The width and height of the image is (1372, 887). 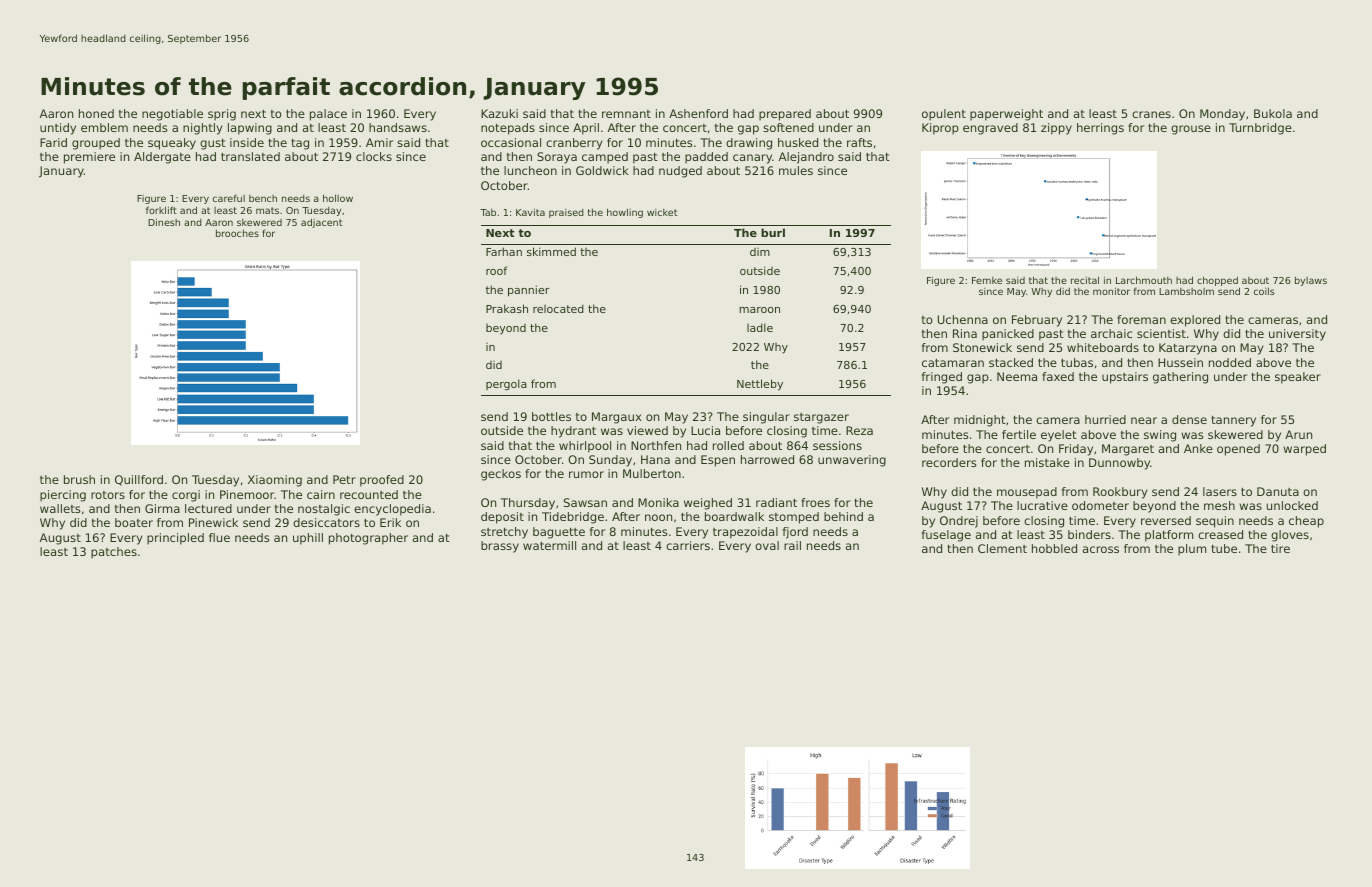 What do you see at coordinates (982, 347) in the image?
I see `Stonewick` at bounding box center [982, 347].
